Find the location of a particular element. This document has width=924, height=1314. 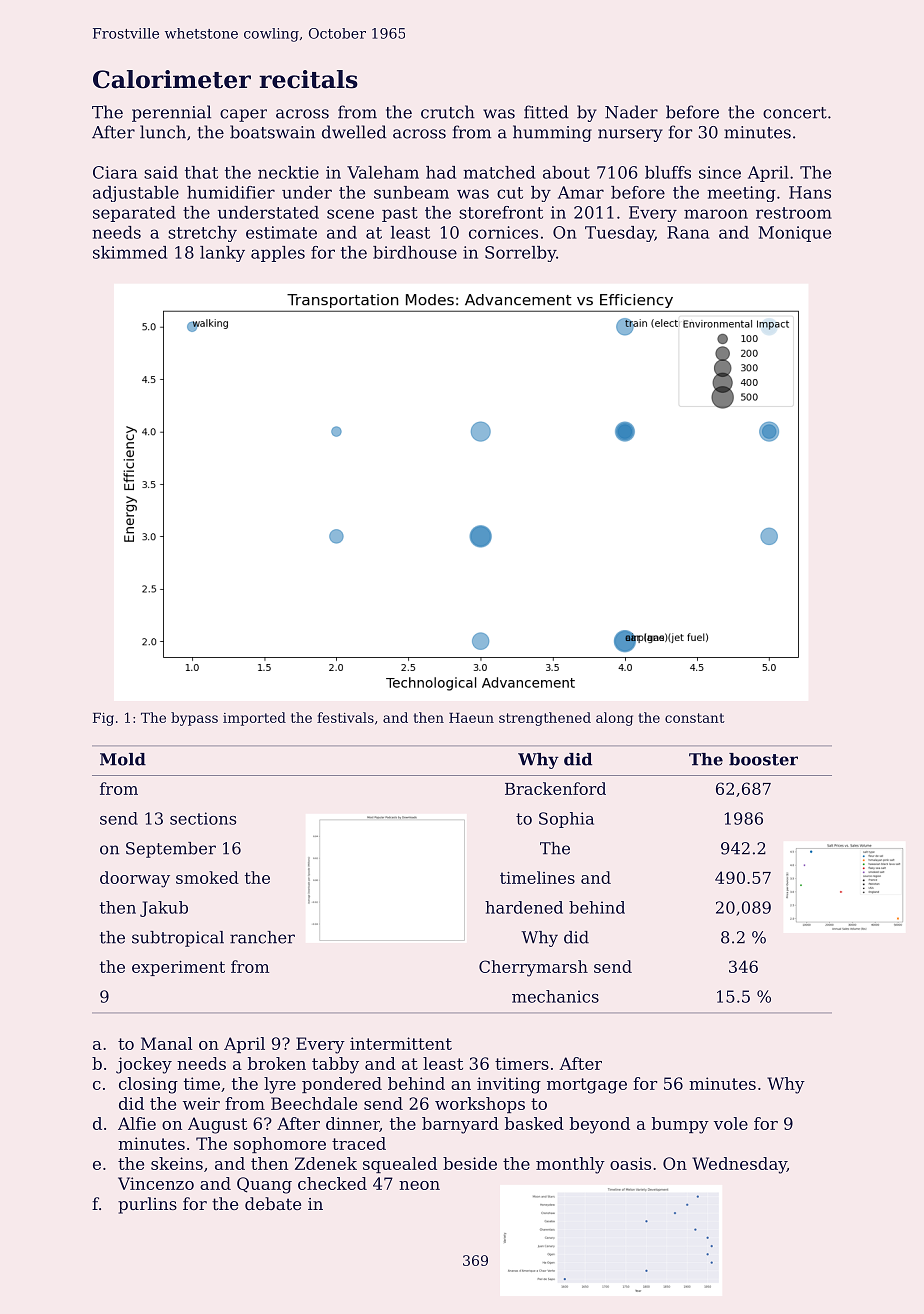

festivals is located at coordinates (345, 717).
